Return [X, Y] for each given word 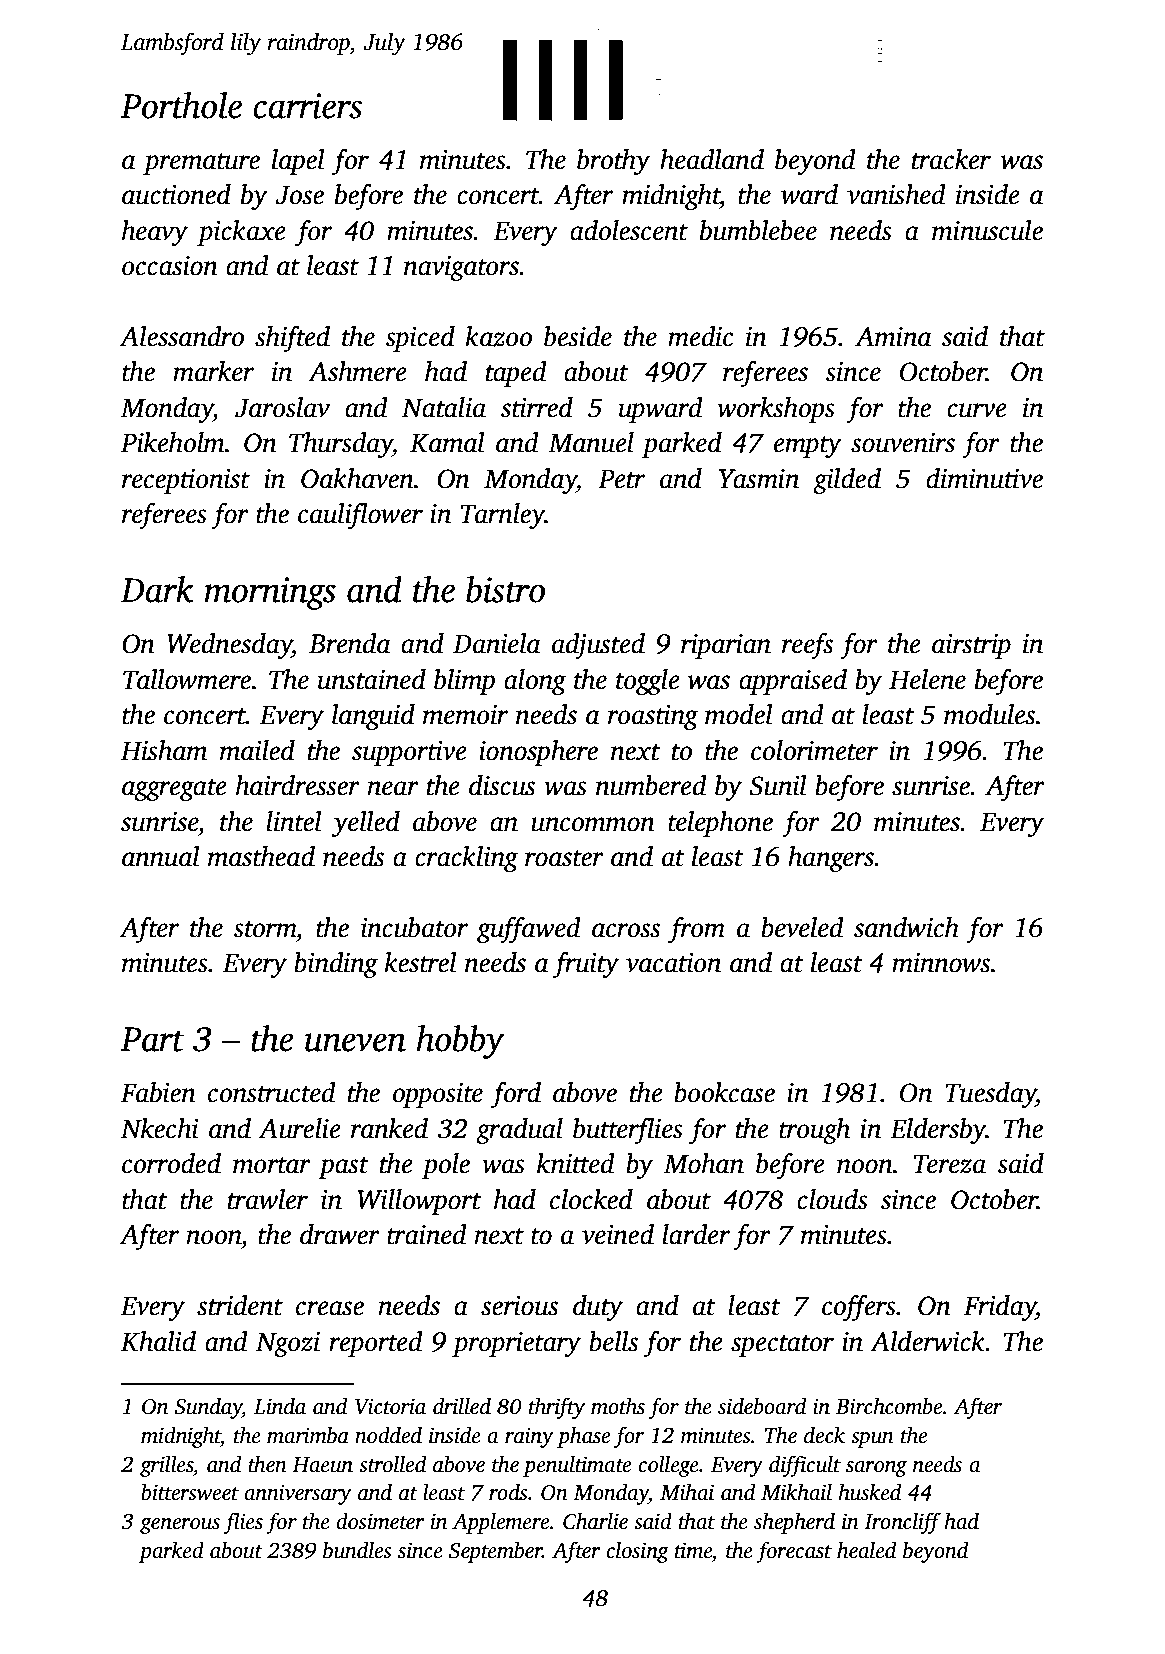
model [739, 714]
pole [446, 1166]
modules [989, 714]
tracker [951, 159]
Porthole [181, 105]
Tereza [950, 1164]
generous [180, 1526]
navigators [461, 268]
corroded [171, 1163]
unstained [372, 679]
